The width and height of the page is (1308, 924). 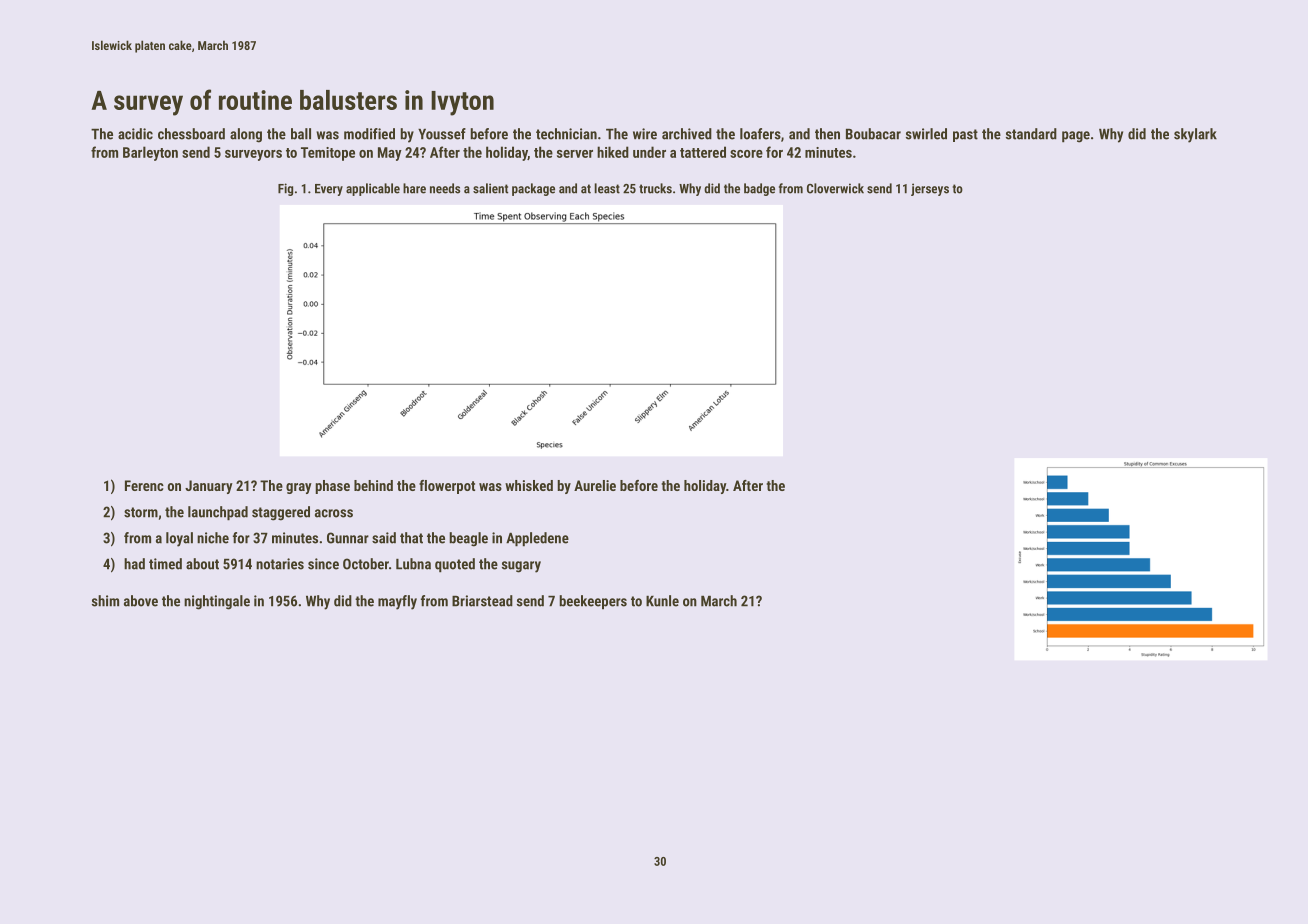 I want to click on Ferenc, so click(x=144, y=485).
